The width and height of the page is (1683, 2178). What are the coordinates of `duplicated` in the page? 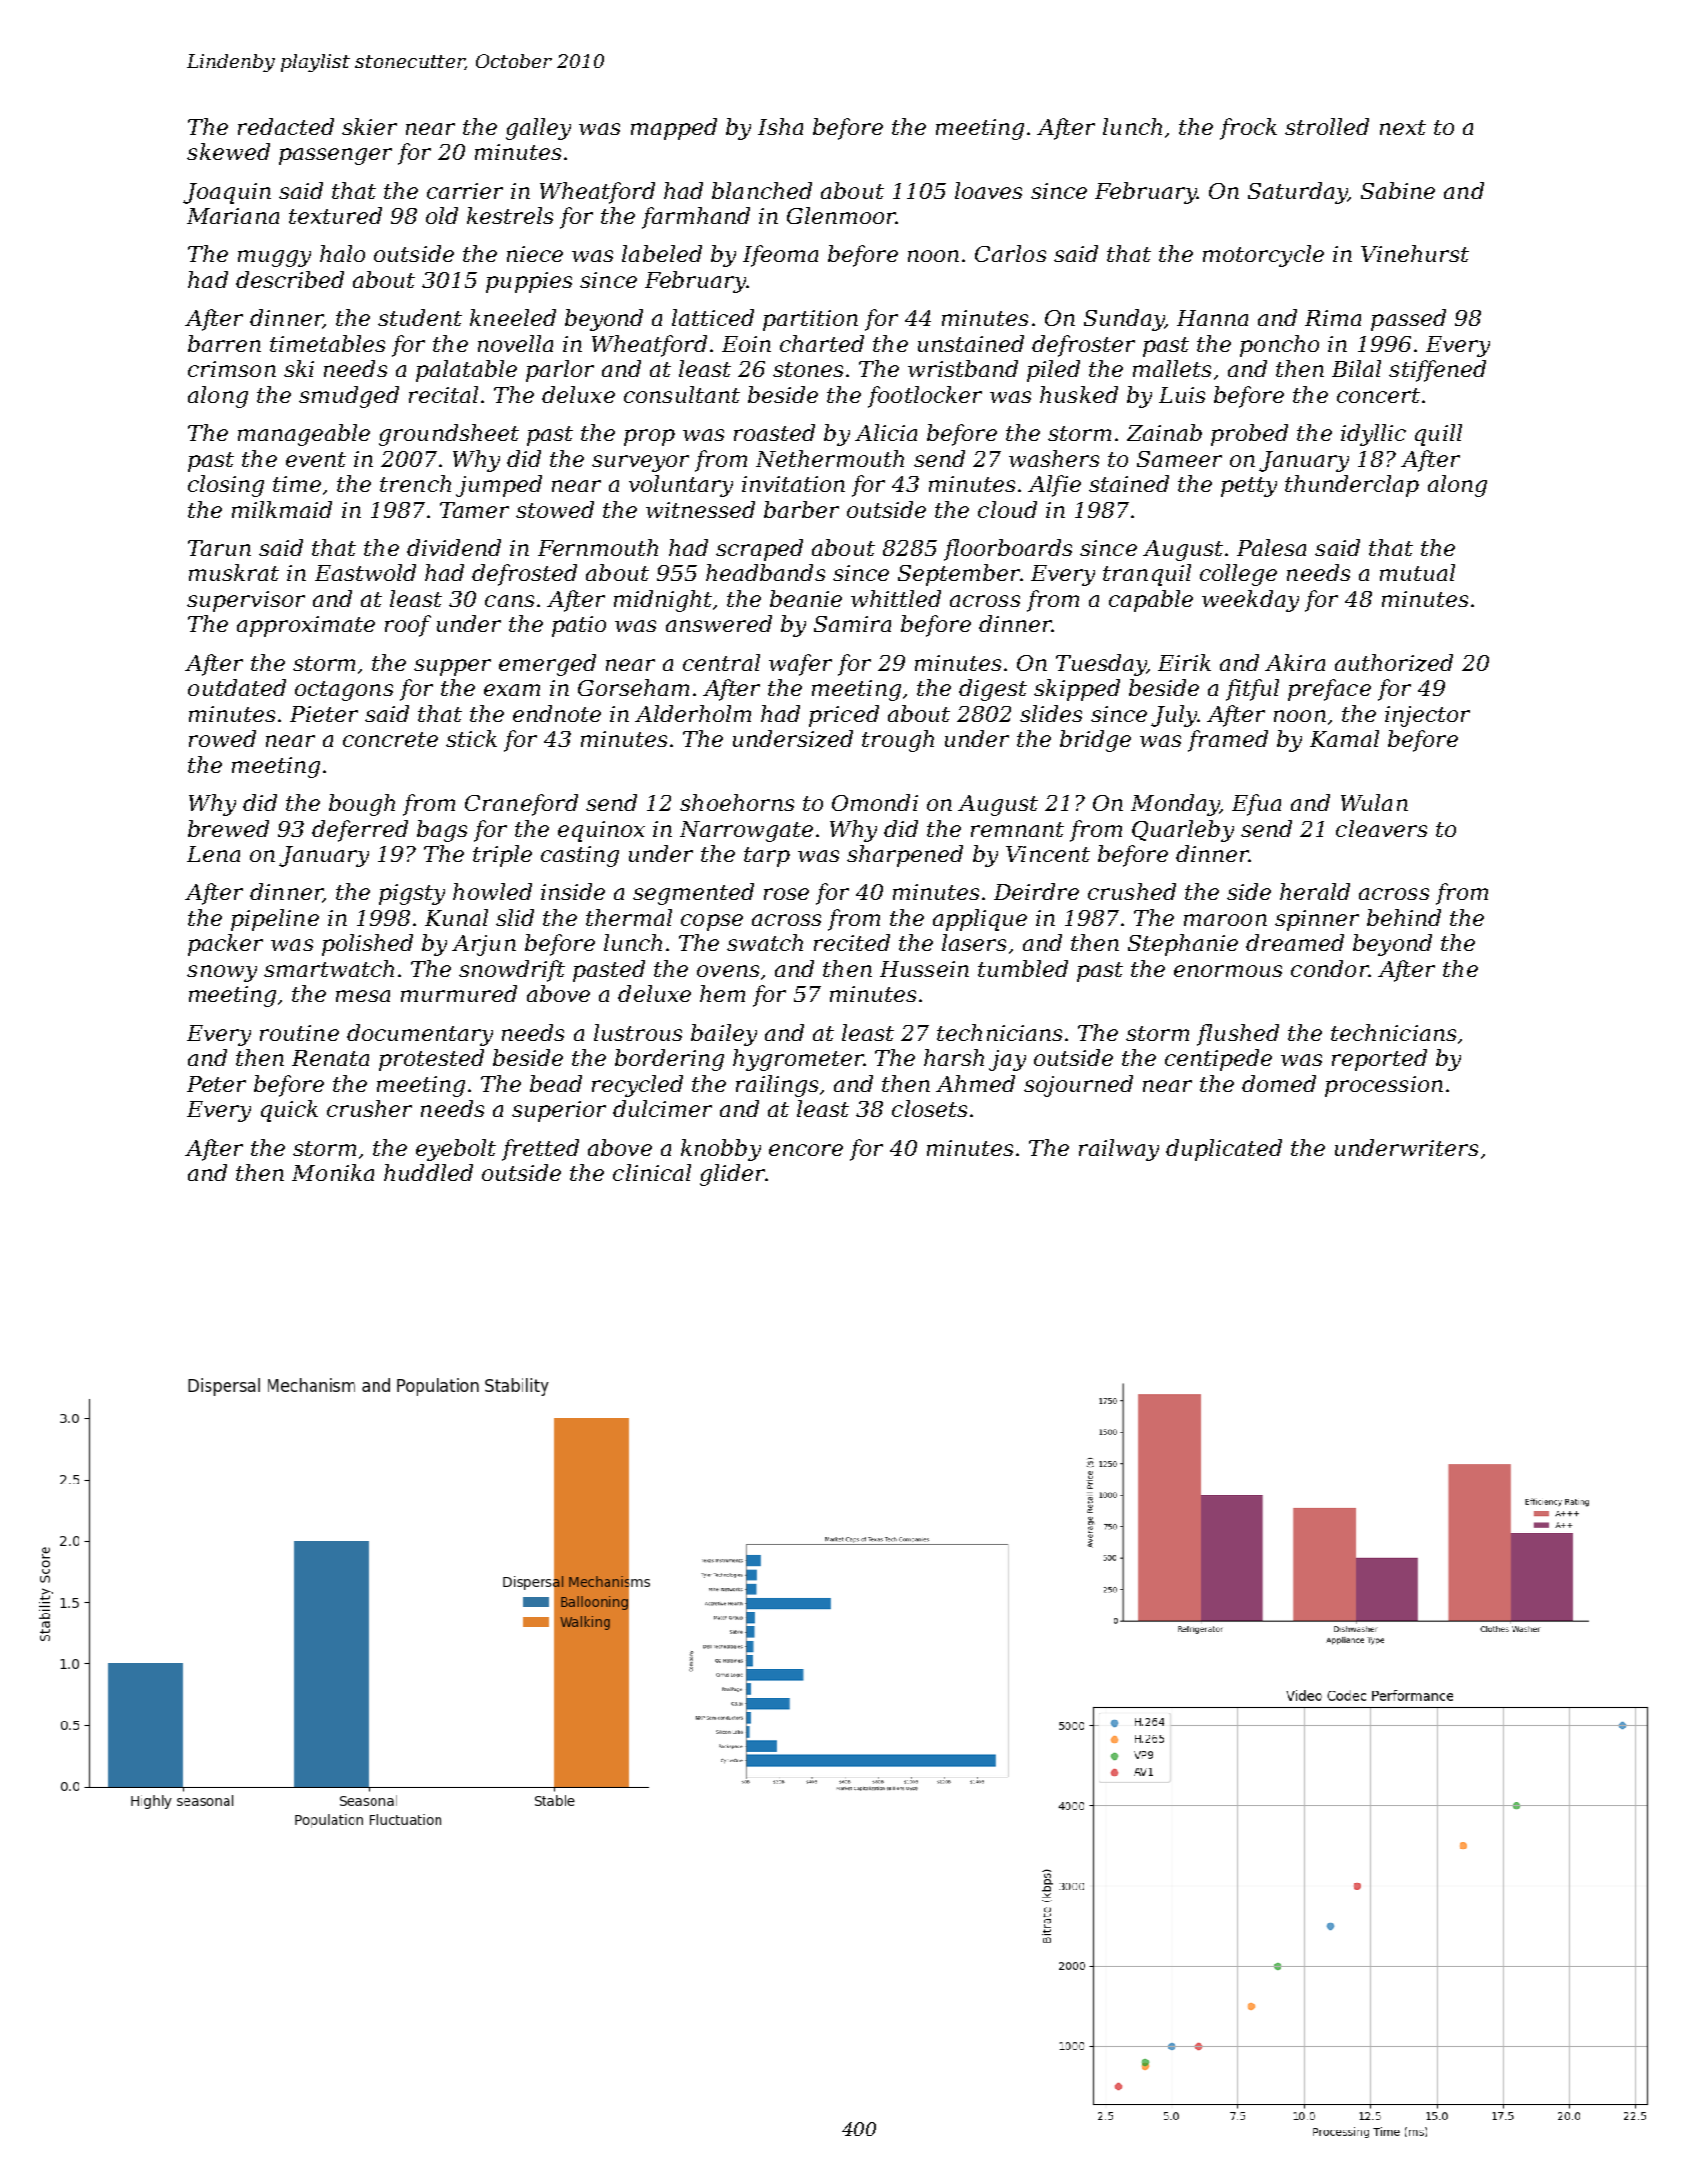 It's located at (1224, 1150).
